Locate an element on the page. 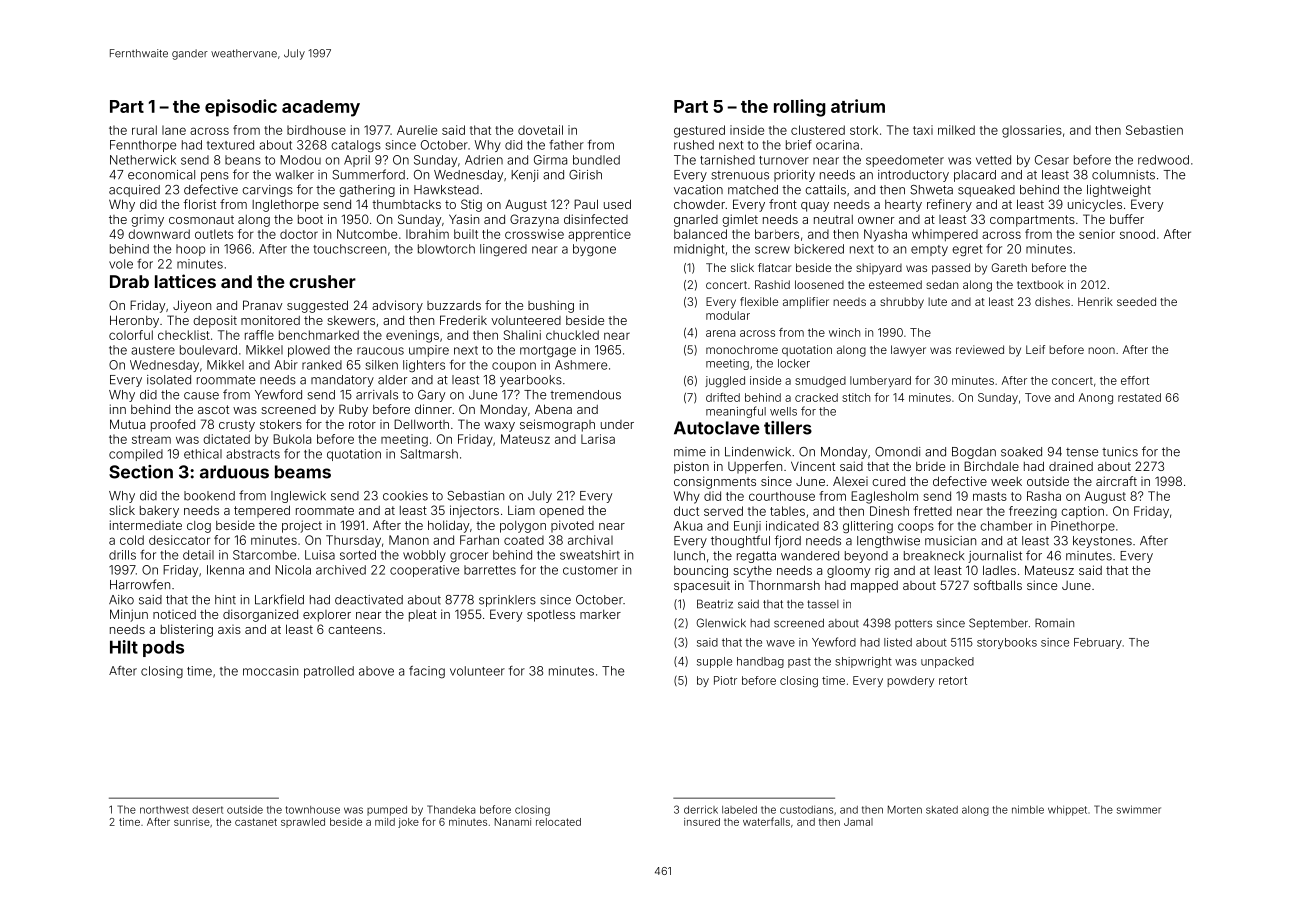 This image has height=924, width=1308. labeled is located at coordinates (739, 810).
